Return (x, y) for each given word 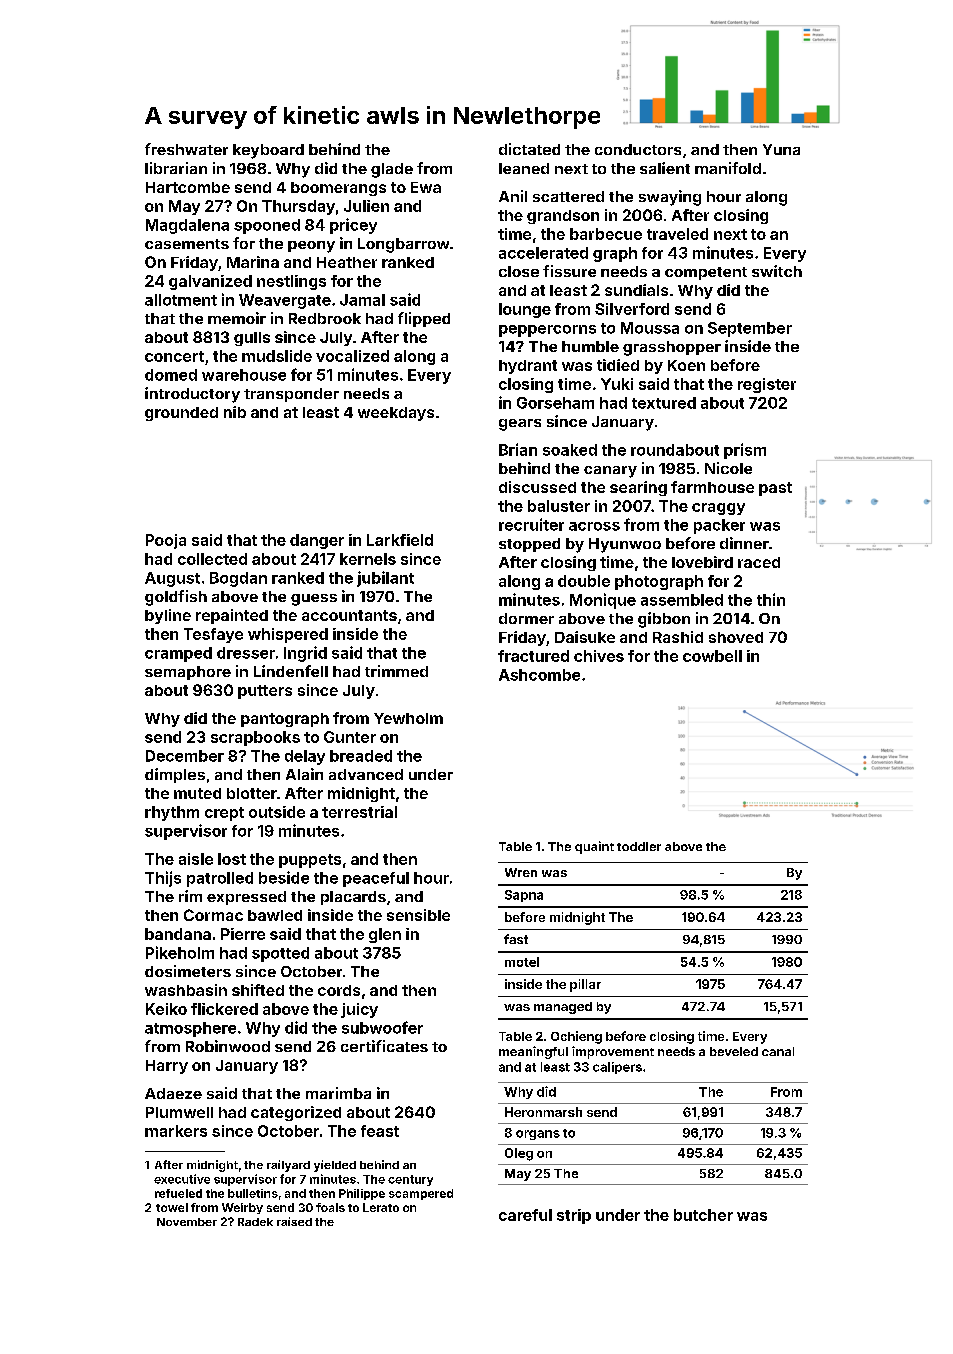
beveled (734, 1051)
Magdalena (187, 226)
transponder (291, 395)
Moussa (650, 328)
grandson (563, 217)
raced (759, 562)
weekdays (396, 414)
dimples (175, 775)
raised (294, 1221)
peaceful (376, 879)
